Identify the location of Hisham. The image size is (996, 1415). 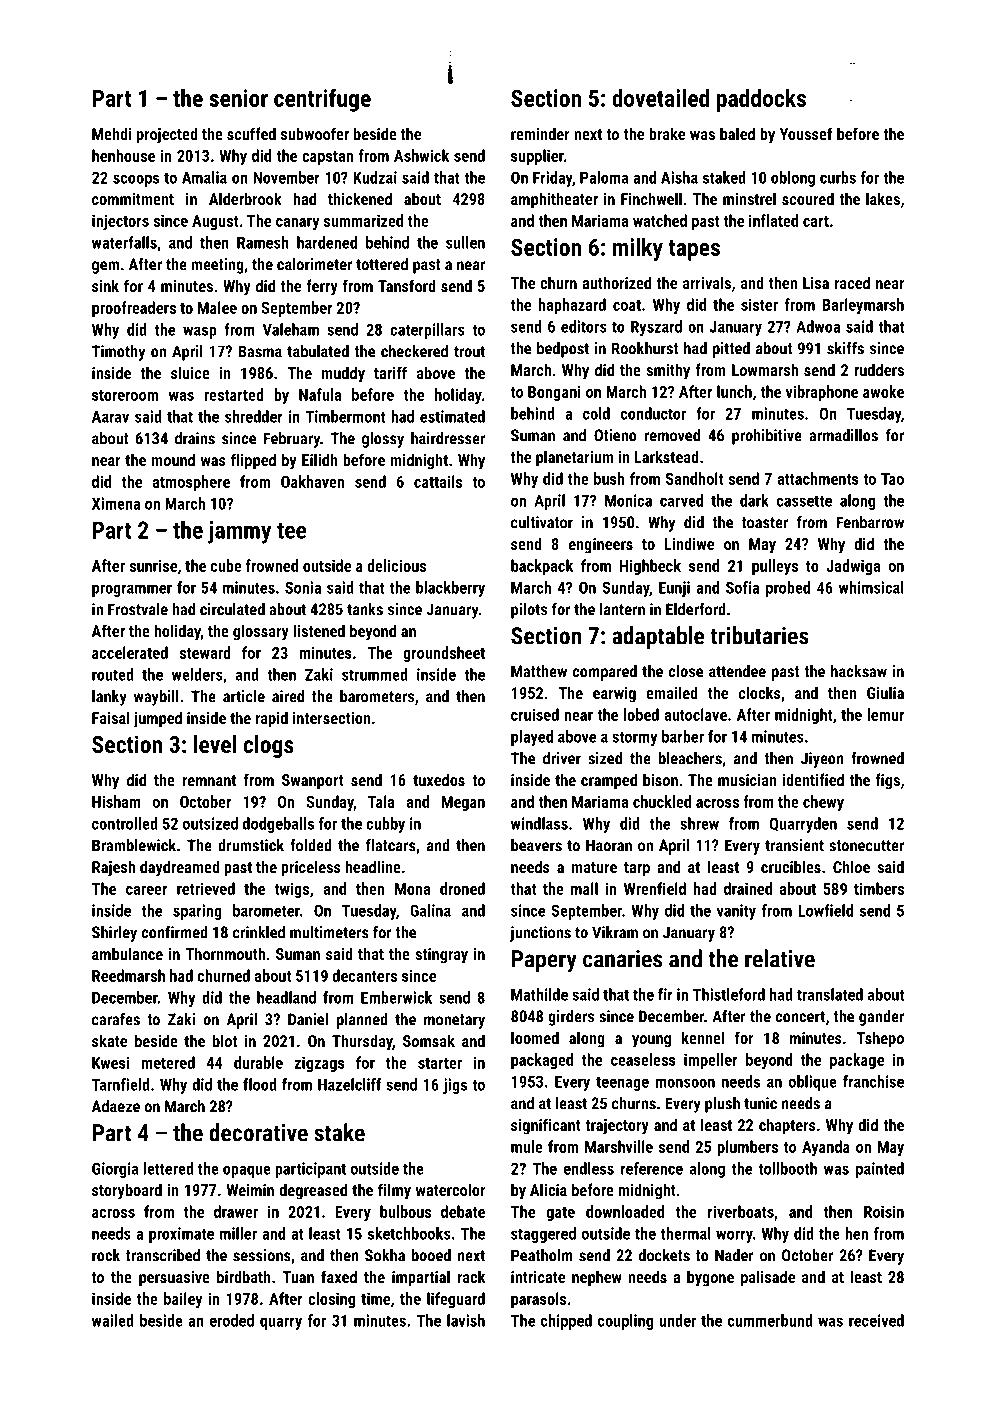
(116, 801).
